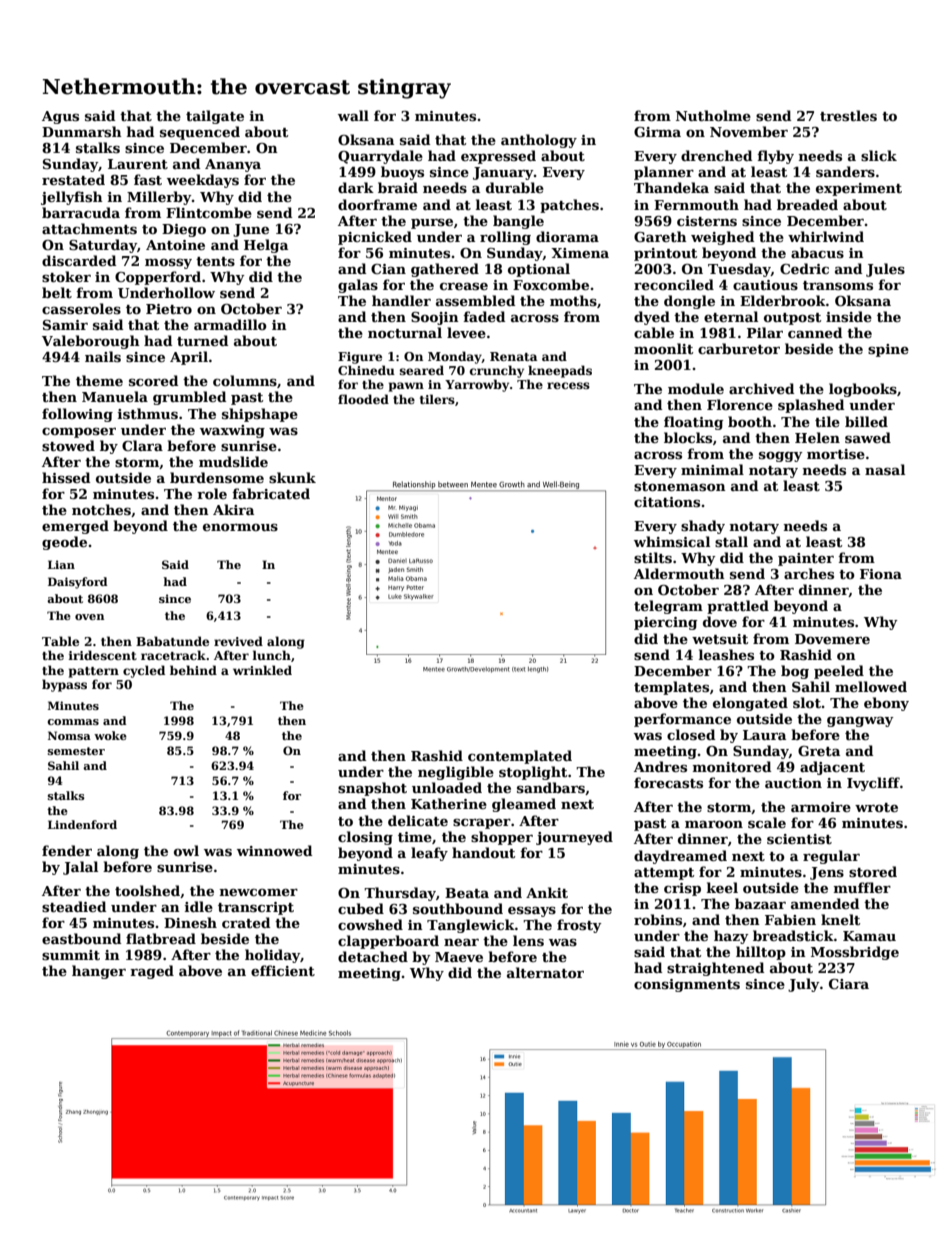 The height and width of the document is (1233, 952). What do you see at coordinates (886, 704) in the document?
I see `ebony` at bounding box center [886, 704].
